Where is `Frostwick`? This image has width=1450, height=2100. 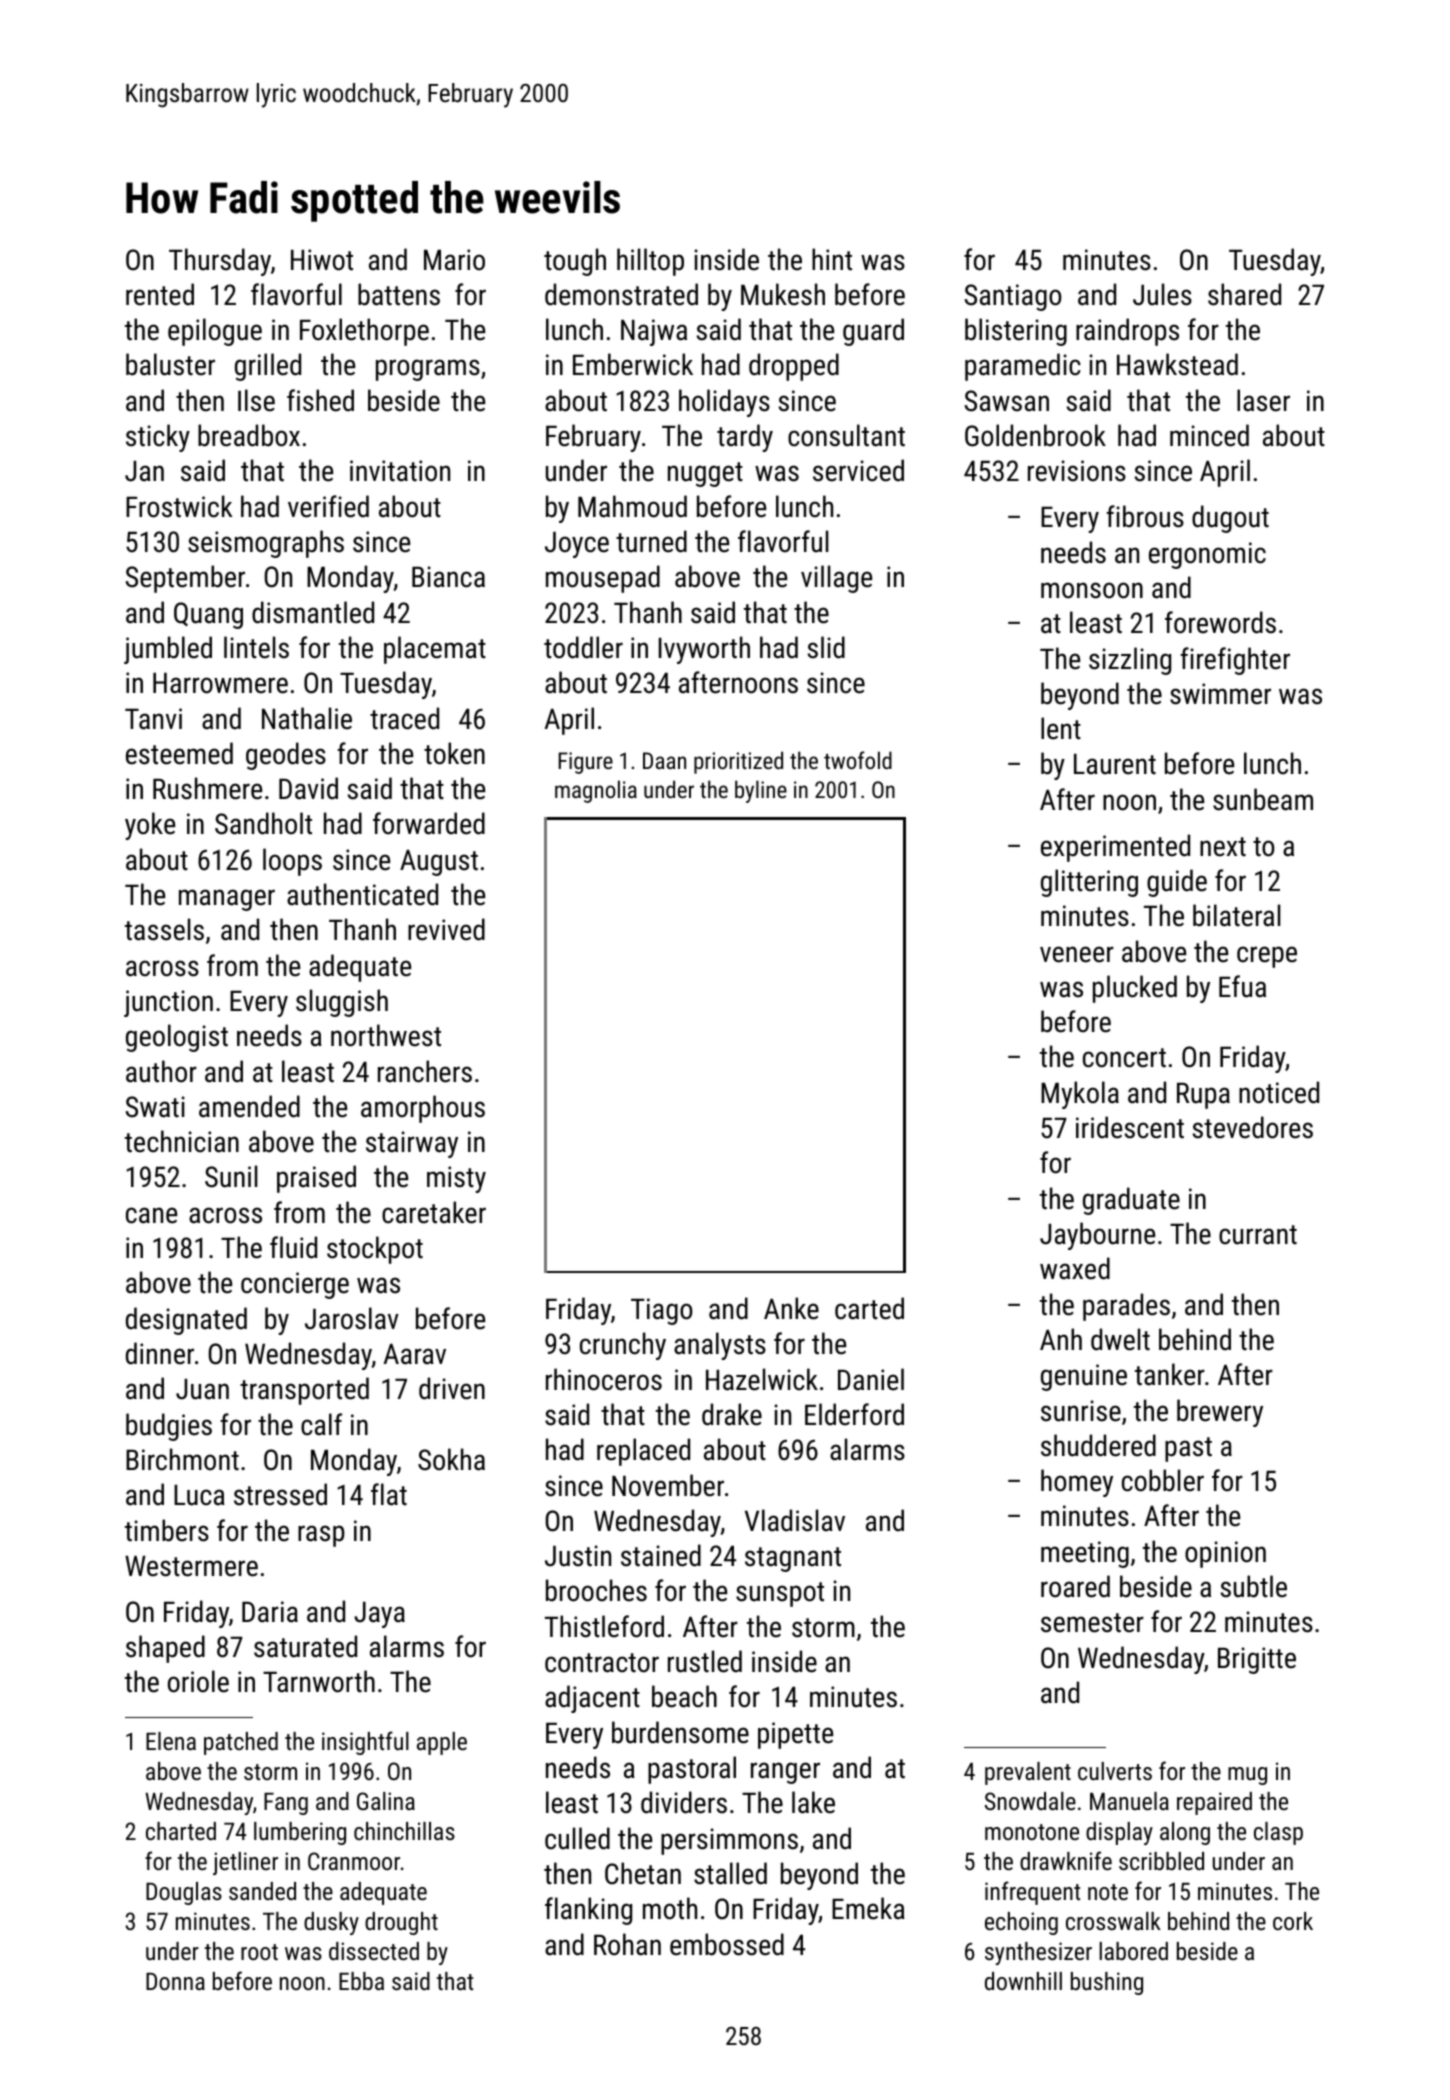
Frostwick is located at coordinates (179, 506).
